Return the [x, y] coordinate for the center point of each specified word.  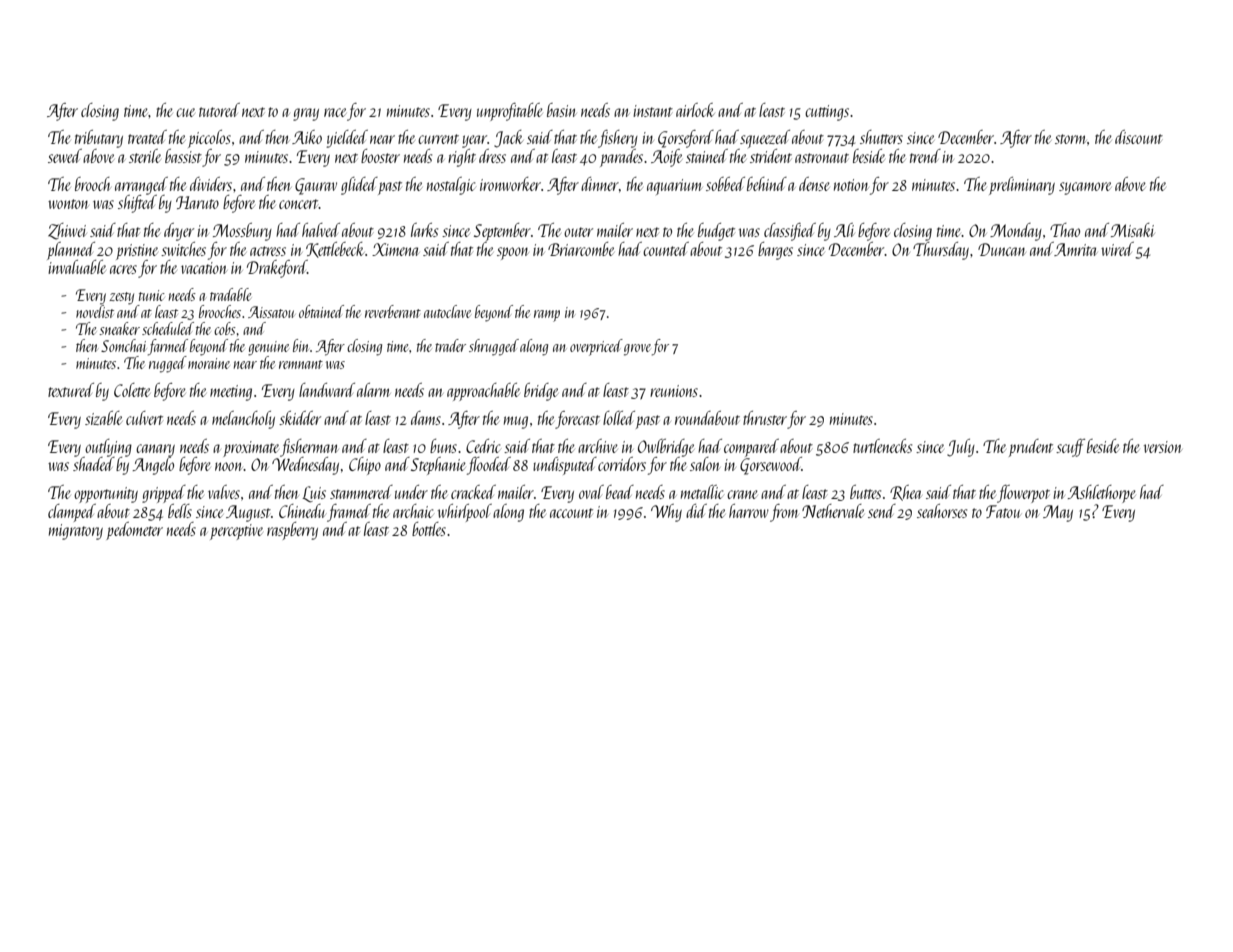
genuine [268, 348]
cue [185, 112]
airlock [695, 110]
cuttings [827, 113]
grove [637, 350]
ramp [547, 316]
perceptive [236, 532]
